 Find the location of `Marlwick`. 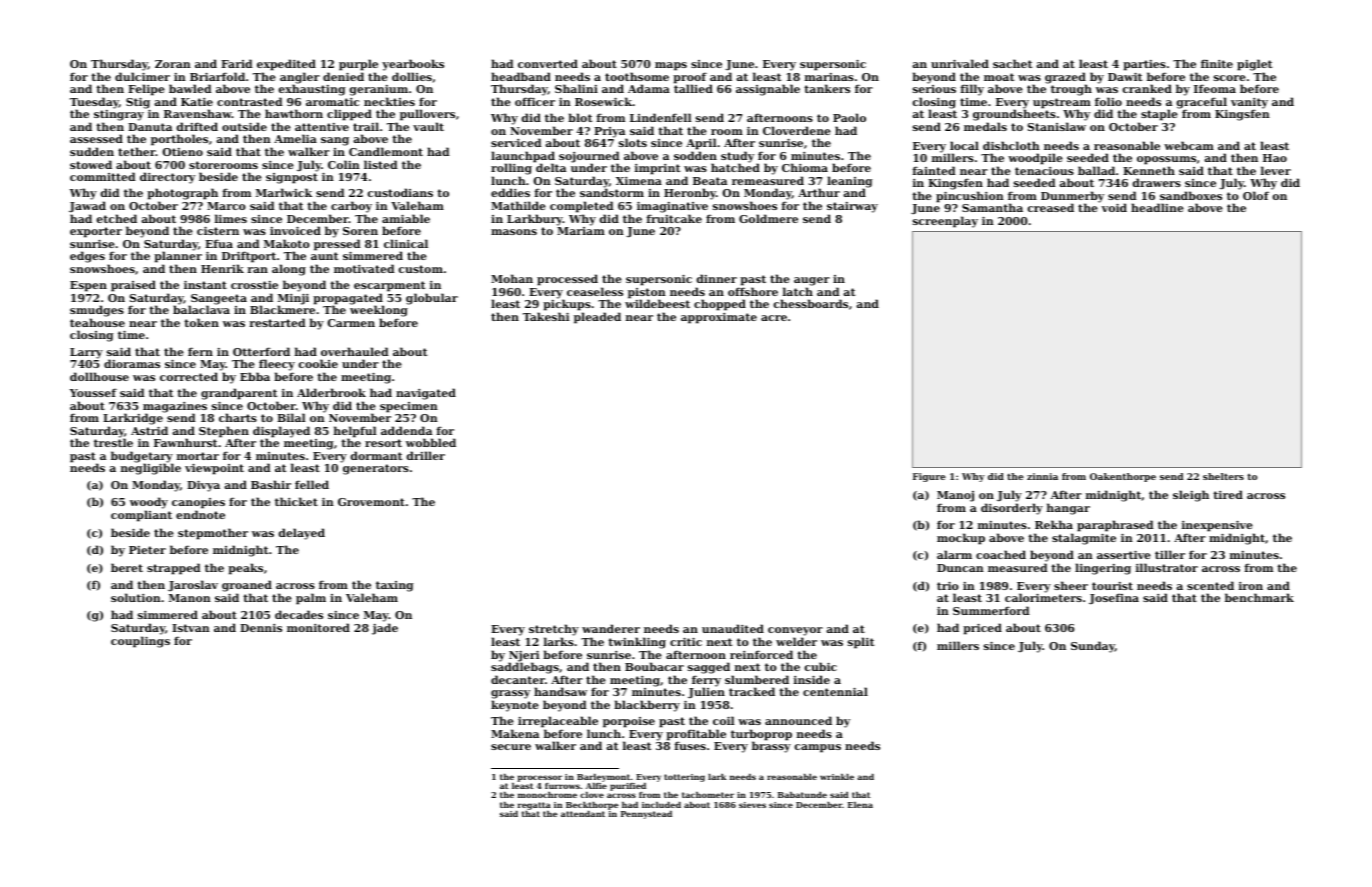

Marlwick is located at coordinates (284, 192).
